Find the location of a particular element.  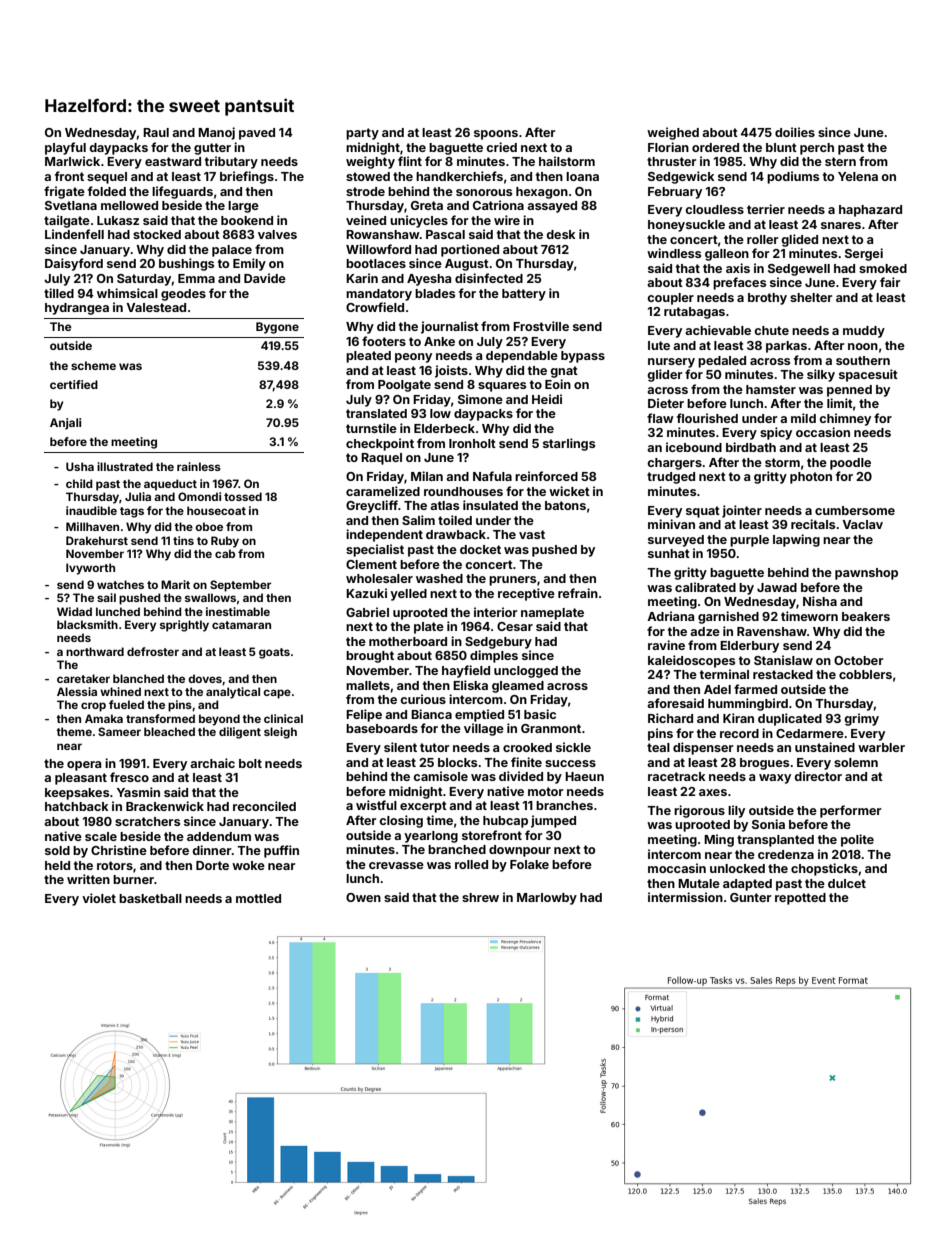

shrew is located at coordinates (480, 897).
